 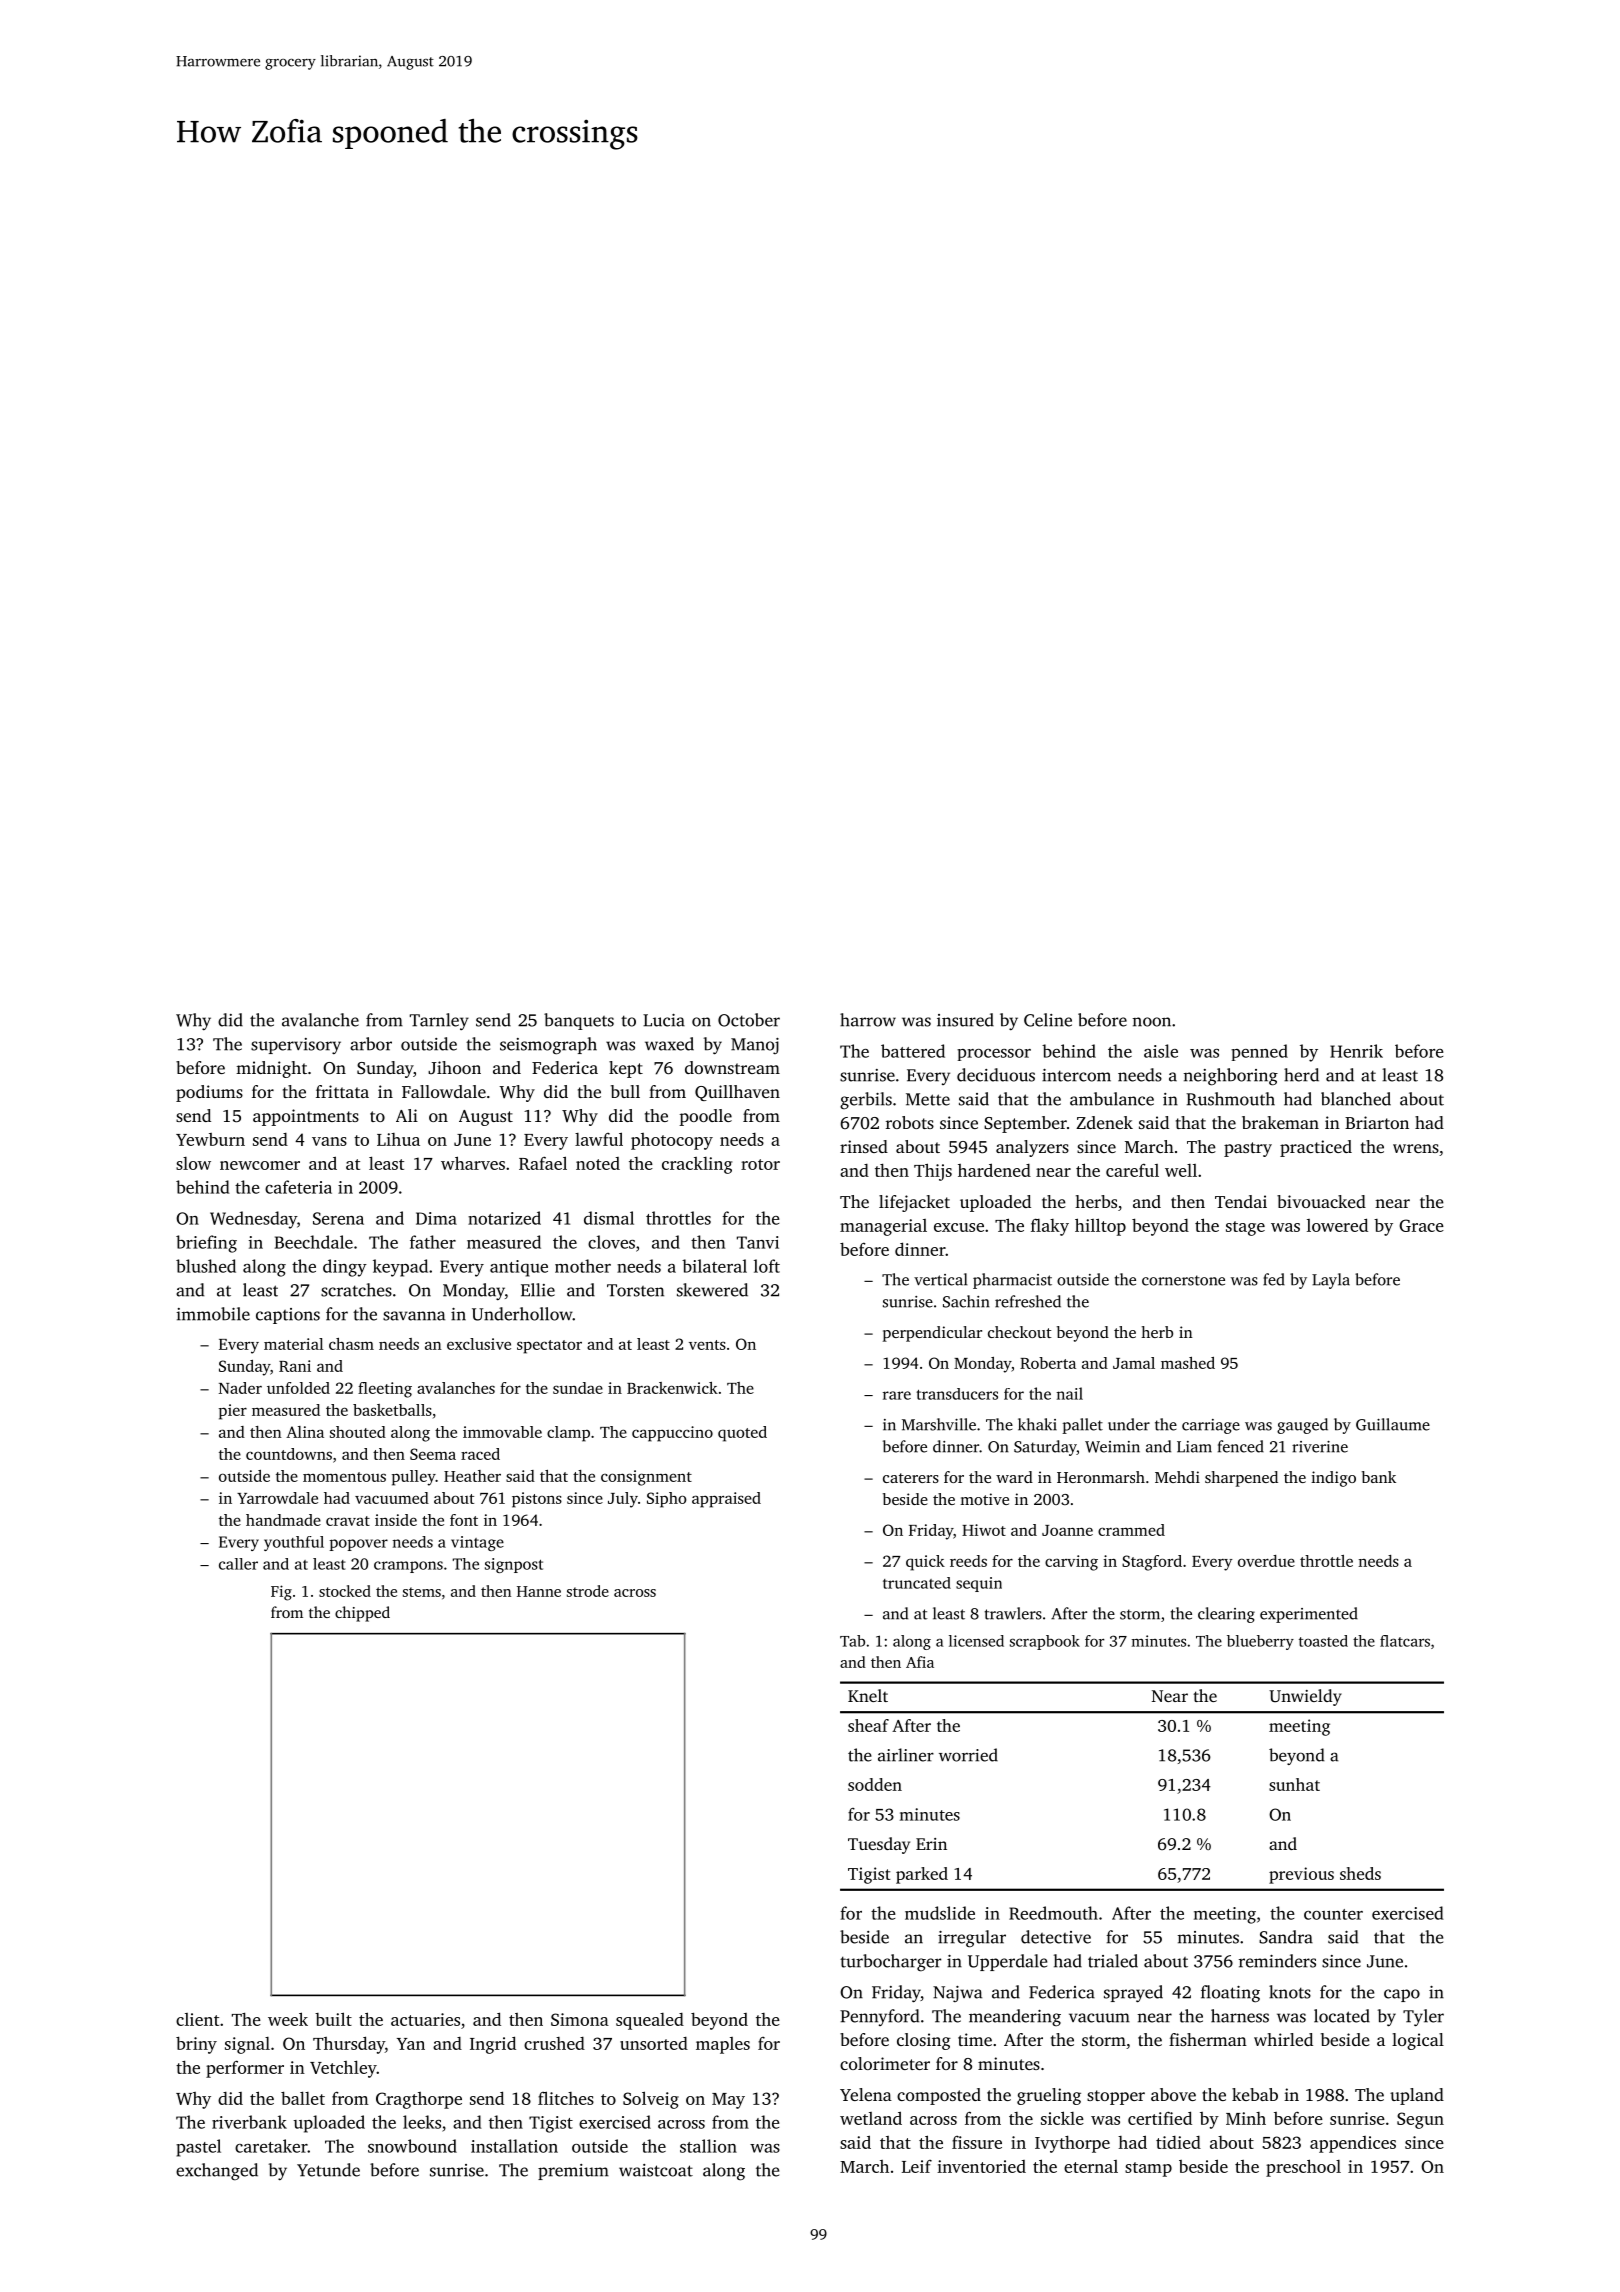 I want to click on penned, so click(x=1259, y=1052).
